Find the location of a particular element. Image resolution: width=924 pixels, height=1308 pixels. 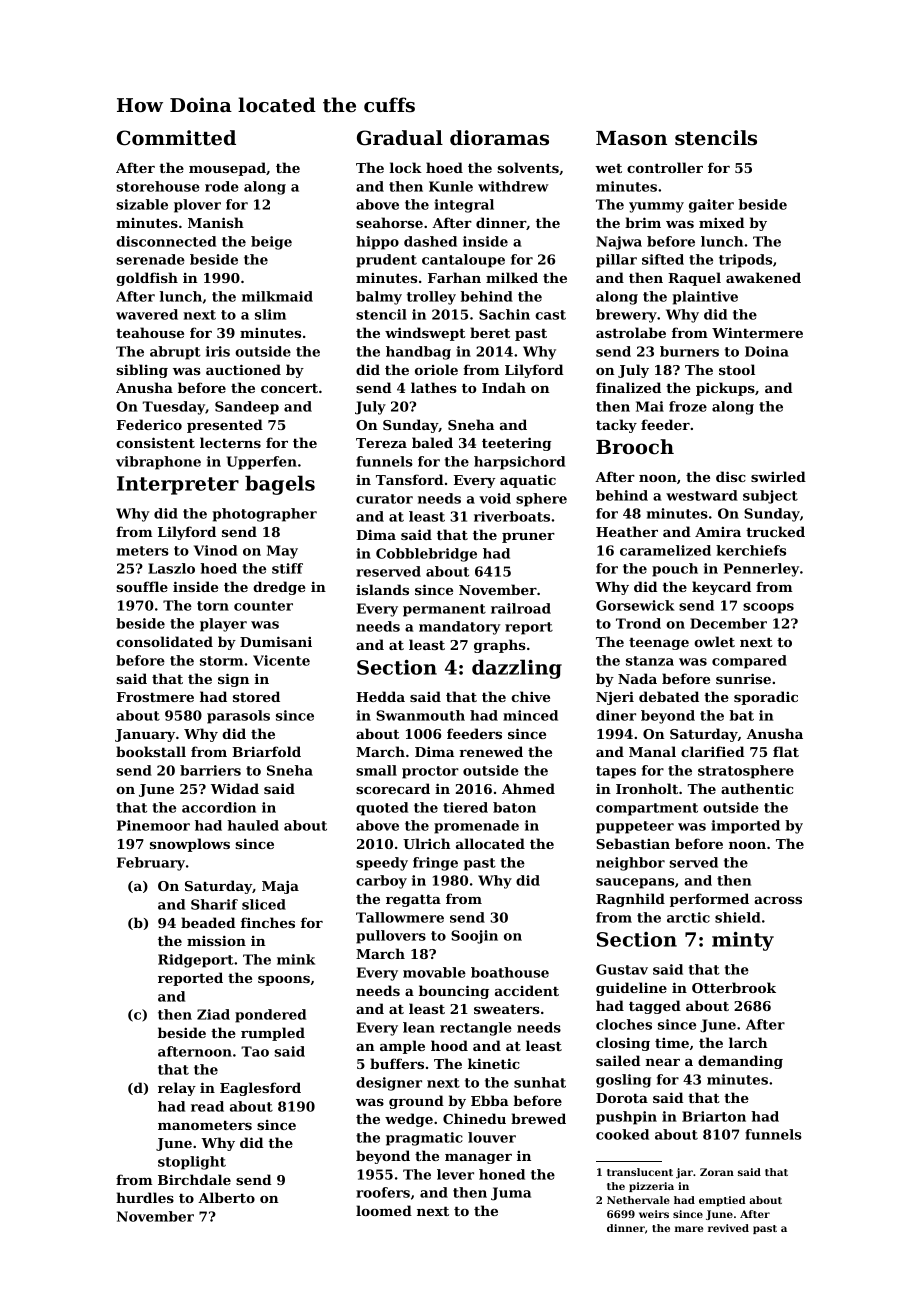

Alberto is located at coordinates (226, 1197).
